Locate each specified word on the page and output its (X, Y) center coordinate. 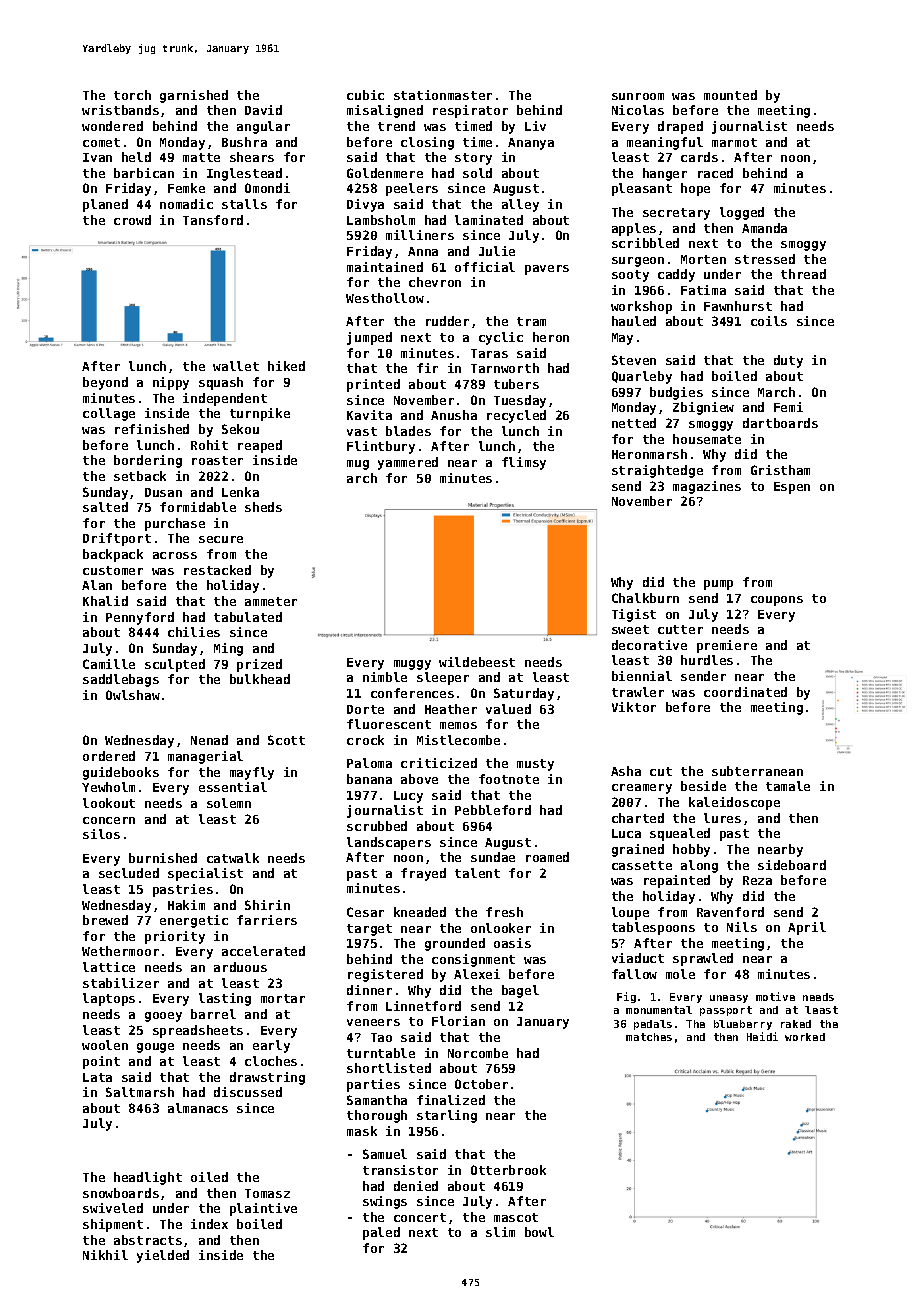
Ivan (97, 157)
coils (769, 321)
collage (109, 414)
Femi (788, 407)
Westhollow (385, 298)
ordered (109, 756)
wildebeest (477, 662)
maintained (385, 267)
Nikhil (105, 1255)
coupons (777, 601)
